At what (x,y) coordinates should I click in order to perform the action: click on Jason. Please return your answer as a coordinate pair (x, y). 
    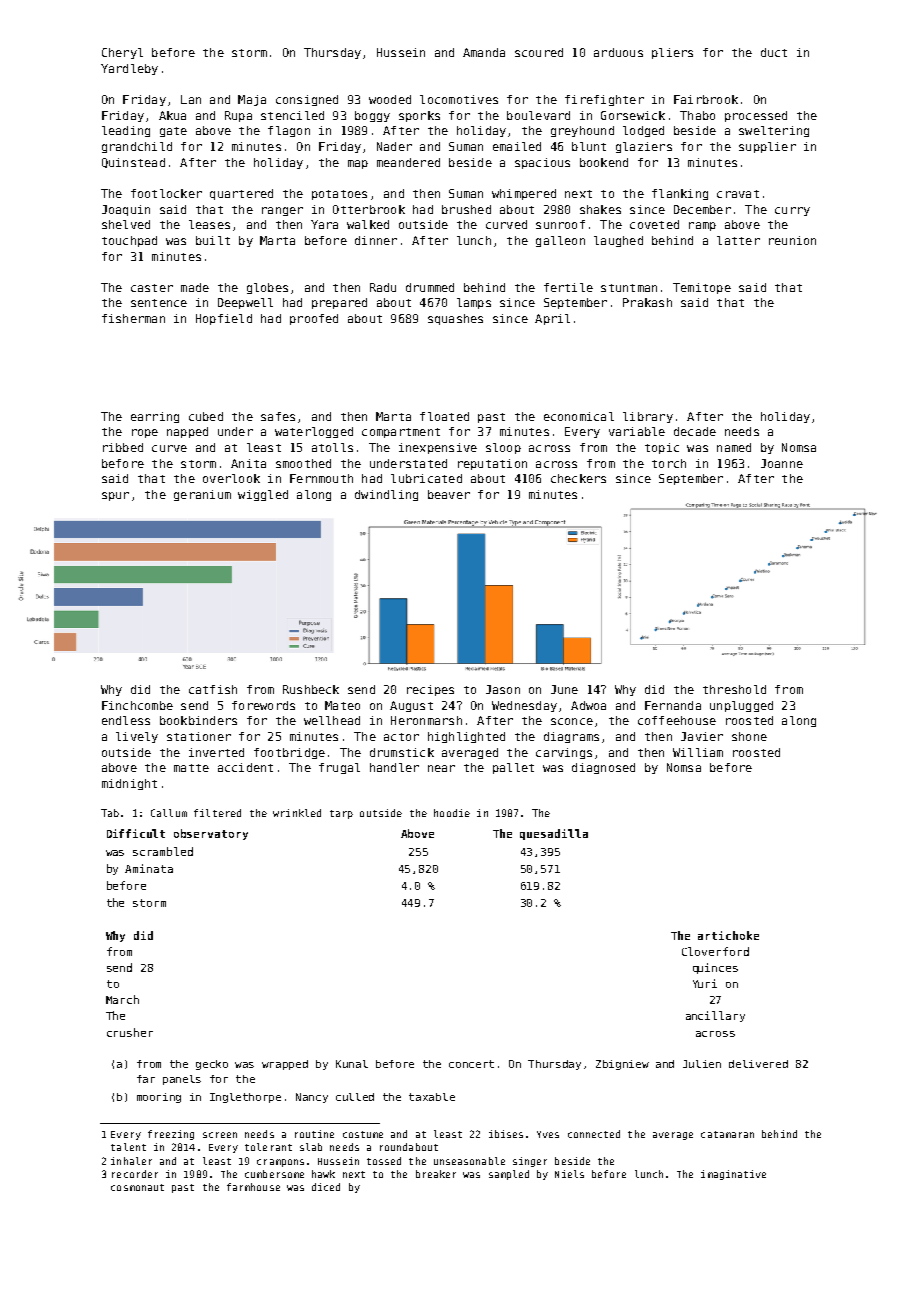
    Looking at the image, I should click on (503, 689).
